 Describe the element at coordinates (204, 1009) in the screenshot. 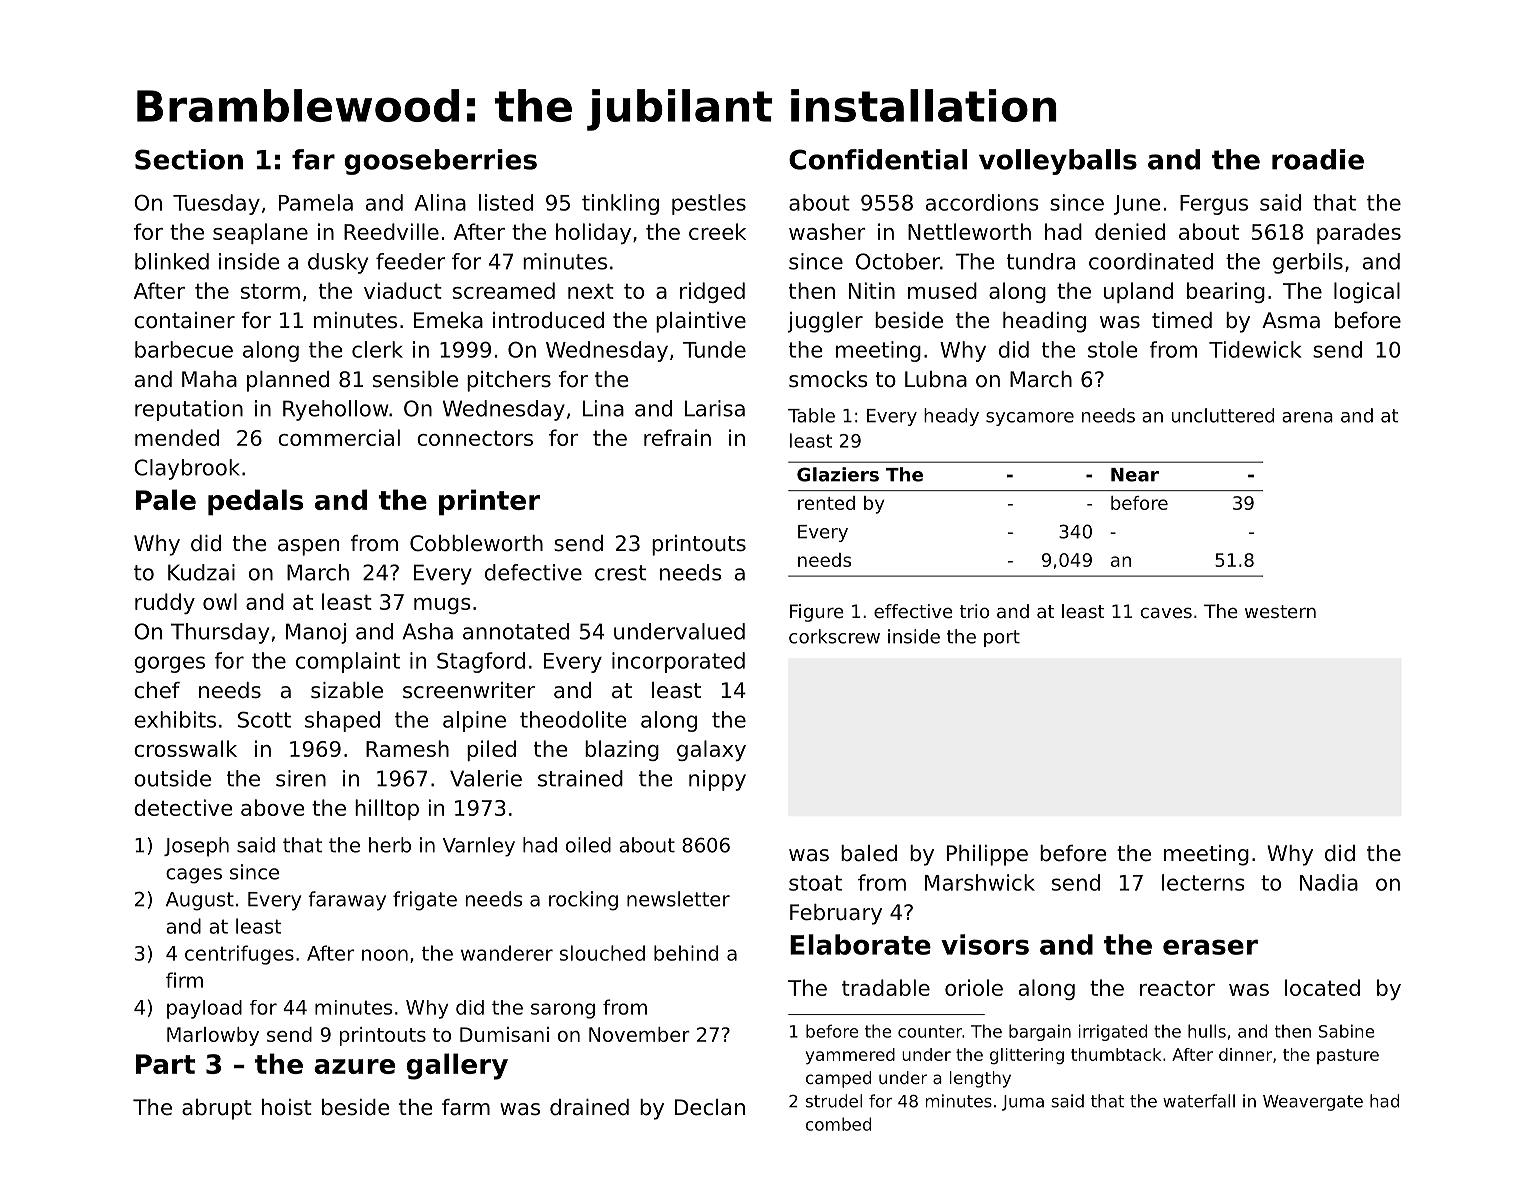

I see `payload` at that location.
